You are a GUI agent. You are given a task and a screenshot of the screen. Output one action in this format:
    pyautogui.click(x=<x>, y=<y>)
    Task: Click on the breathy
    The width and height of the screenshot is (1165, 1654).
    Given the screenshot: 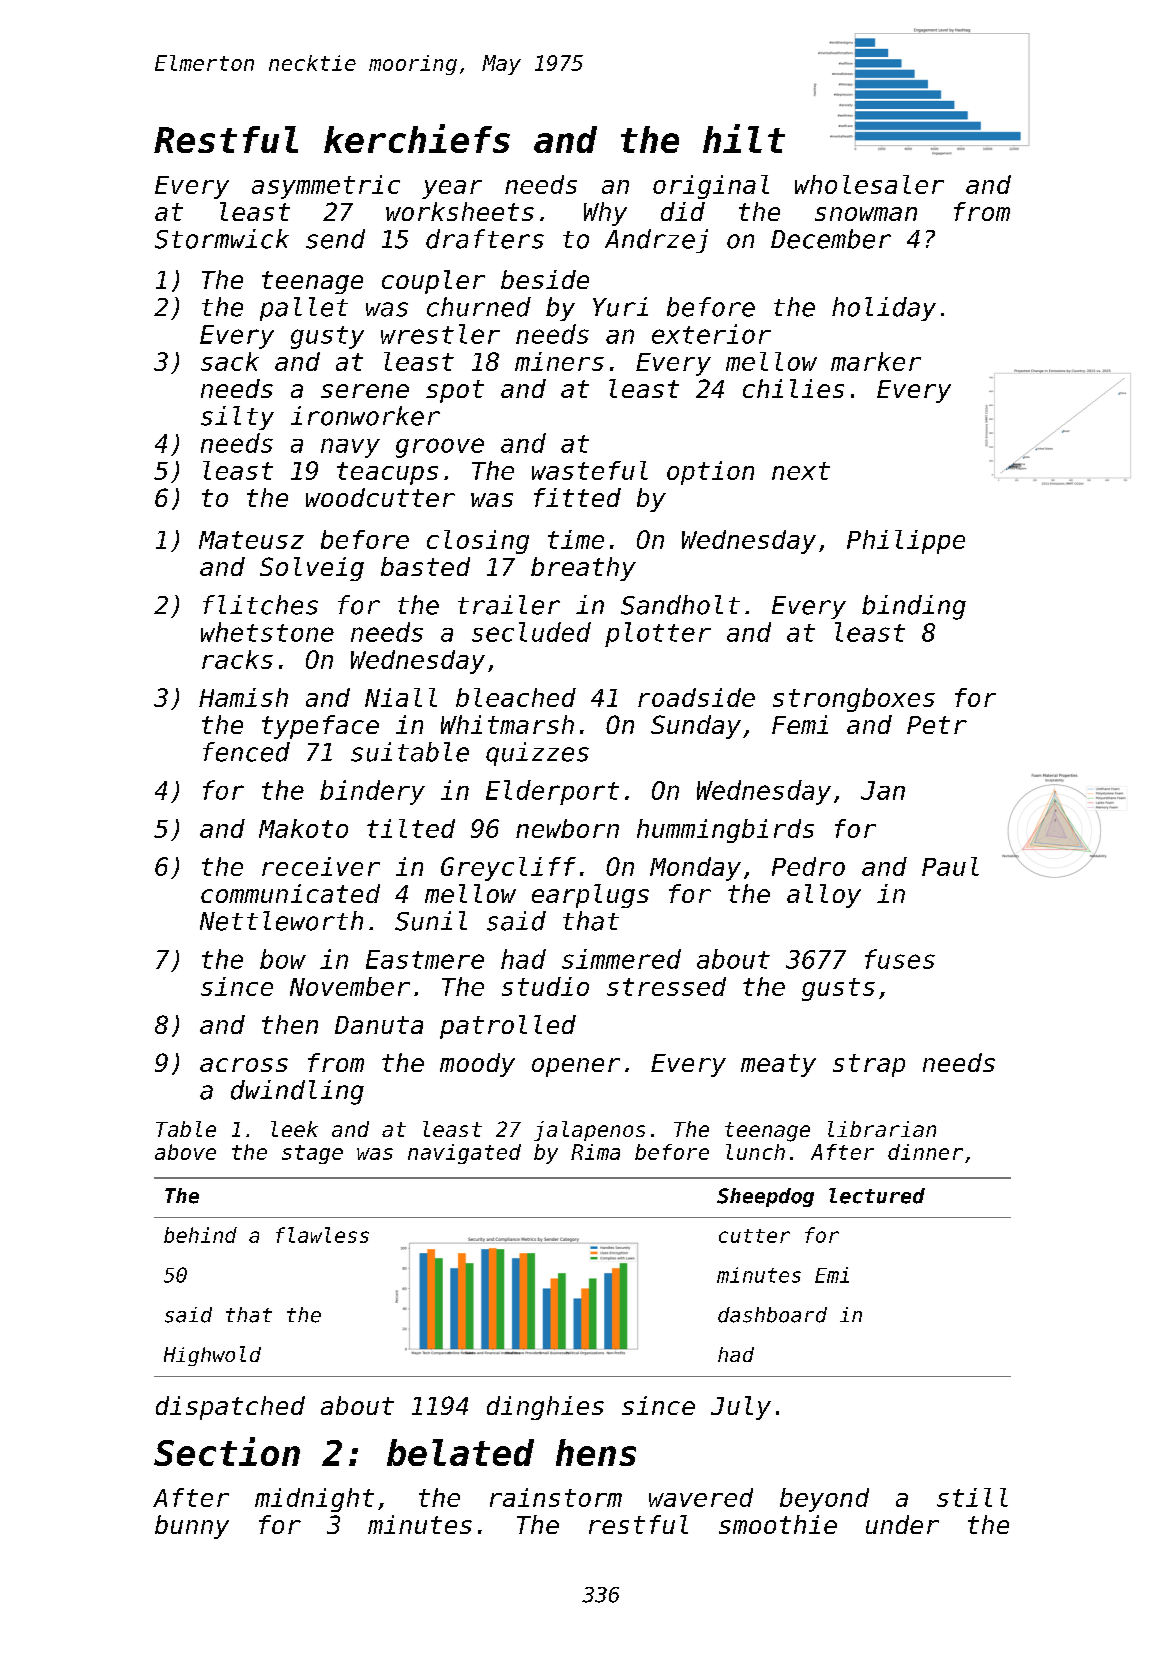 What is the action you would take?
    pyautogui.click(x=583, y=569)
